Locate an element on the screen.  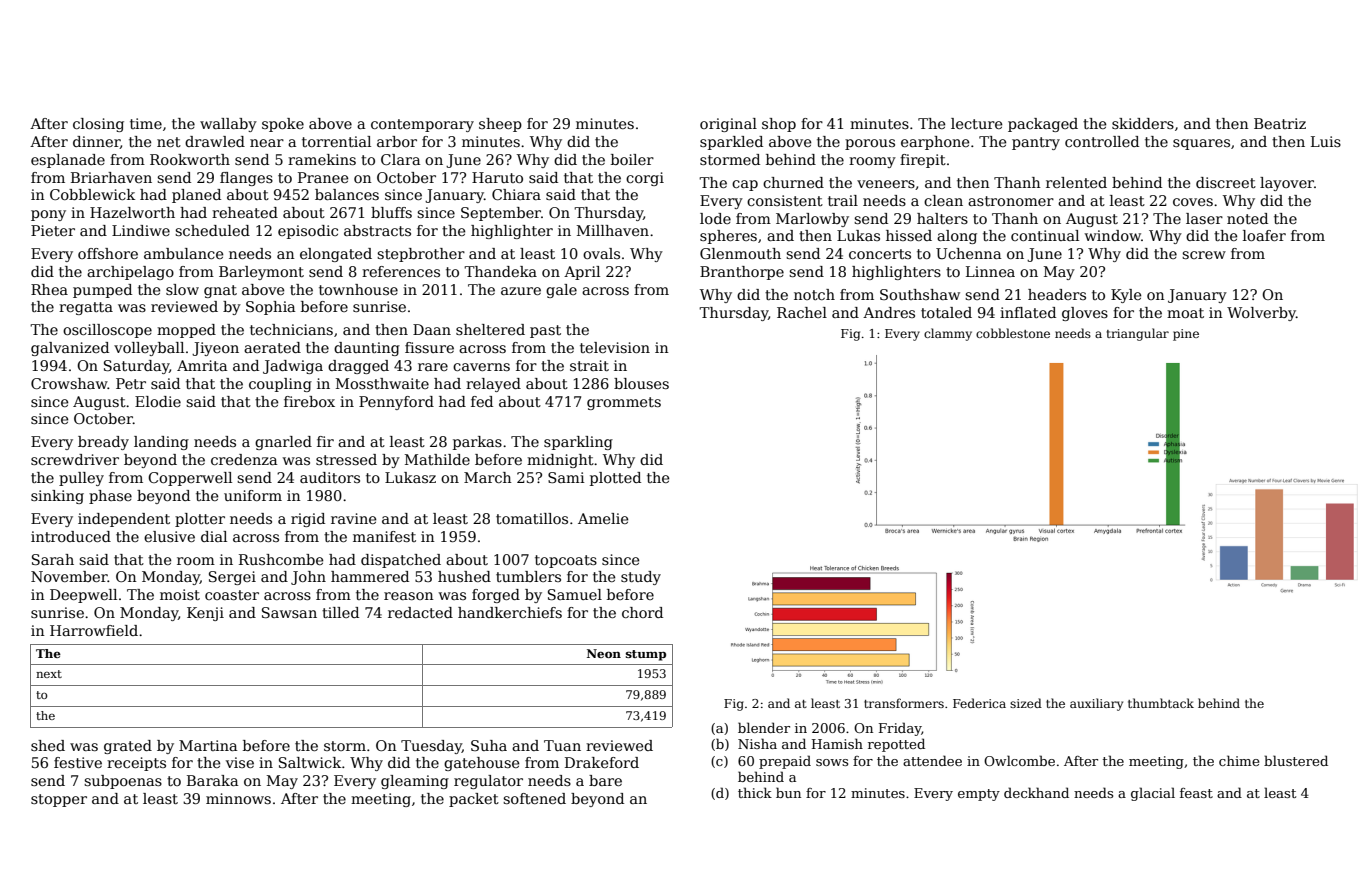
Martina is located at coordinates (208, 745).
